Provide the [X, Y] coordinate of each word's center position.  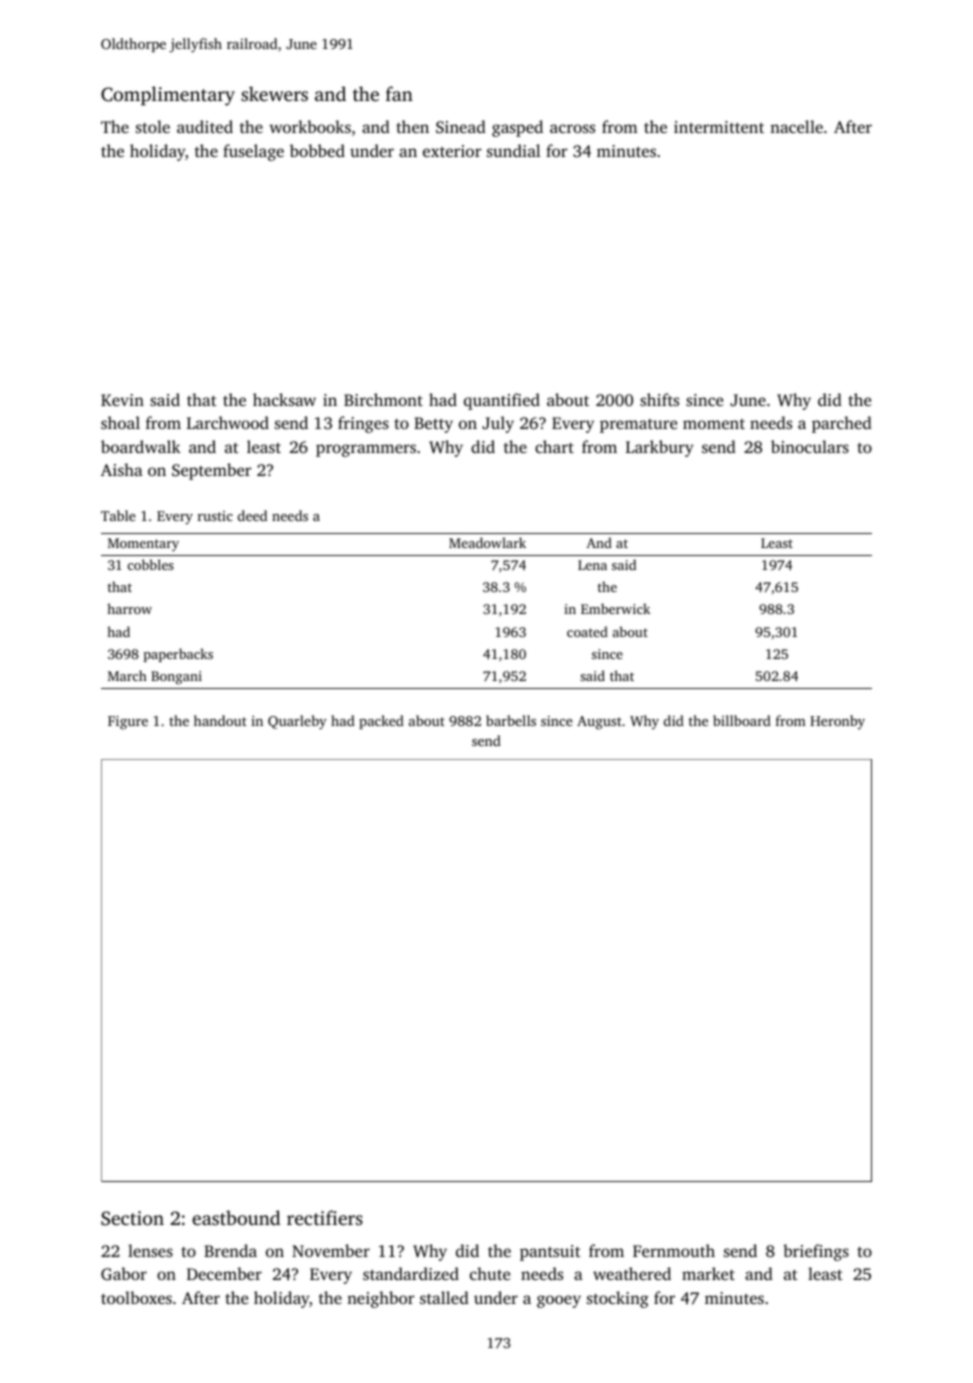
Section [132, 1218]
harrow [129, 608]
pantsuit [550, 1253]
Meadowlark [487, 542]
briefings [816, 1252]
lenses [150, 1250]
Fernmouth [674, 1250]
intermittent [719, 127]
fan [399, 93]
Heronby [837, 722]
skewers [274, 93]
